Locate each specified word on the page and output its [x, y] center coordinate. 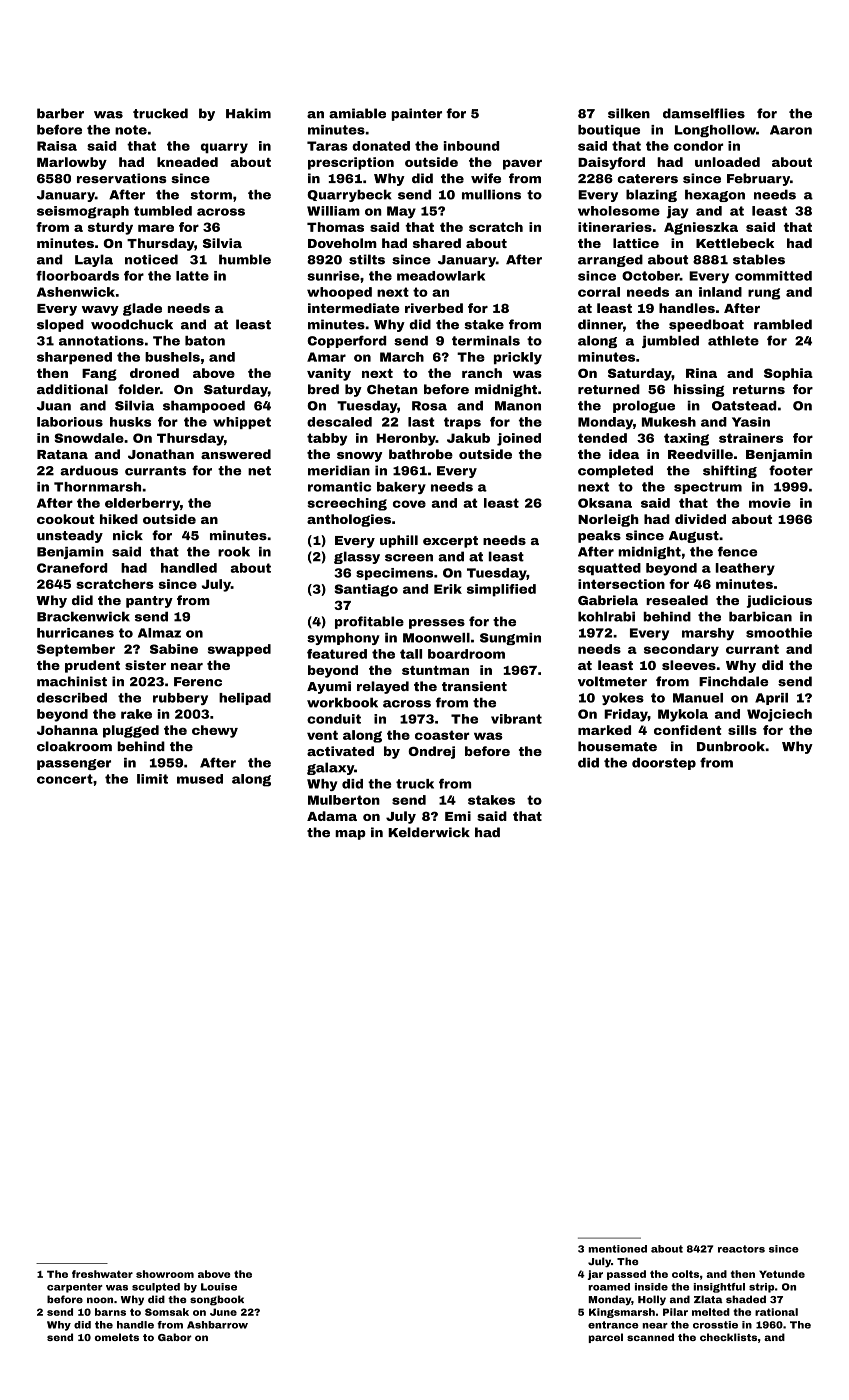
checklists [728, 1337]
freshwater [102, 1274]
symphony [343, 639]
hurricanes [75, 633]
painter [416, 114]
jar [595, 1275]
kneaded [187, 162]
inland [720, 292]
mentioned [617, 1249]
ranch [482, 373]
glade [142, 309]
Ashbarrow [217, 1325]
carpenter [75, 1288]
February [758, 179]
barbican [760, 616]
